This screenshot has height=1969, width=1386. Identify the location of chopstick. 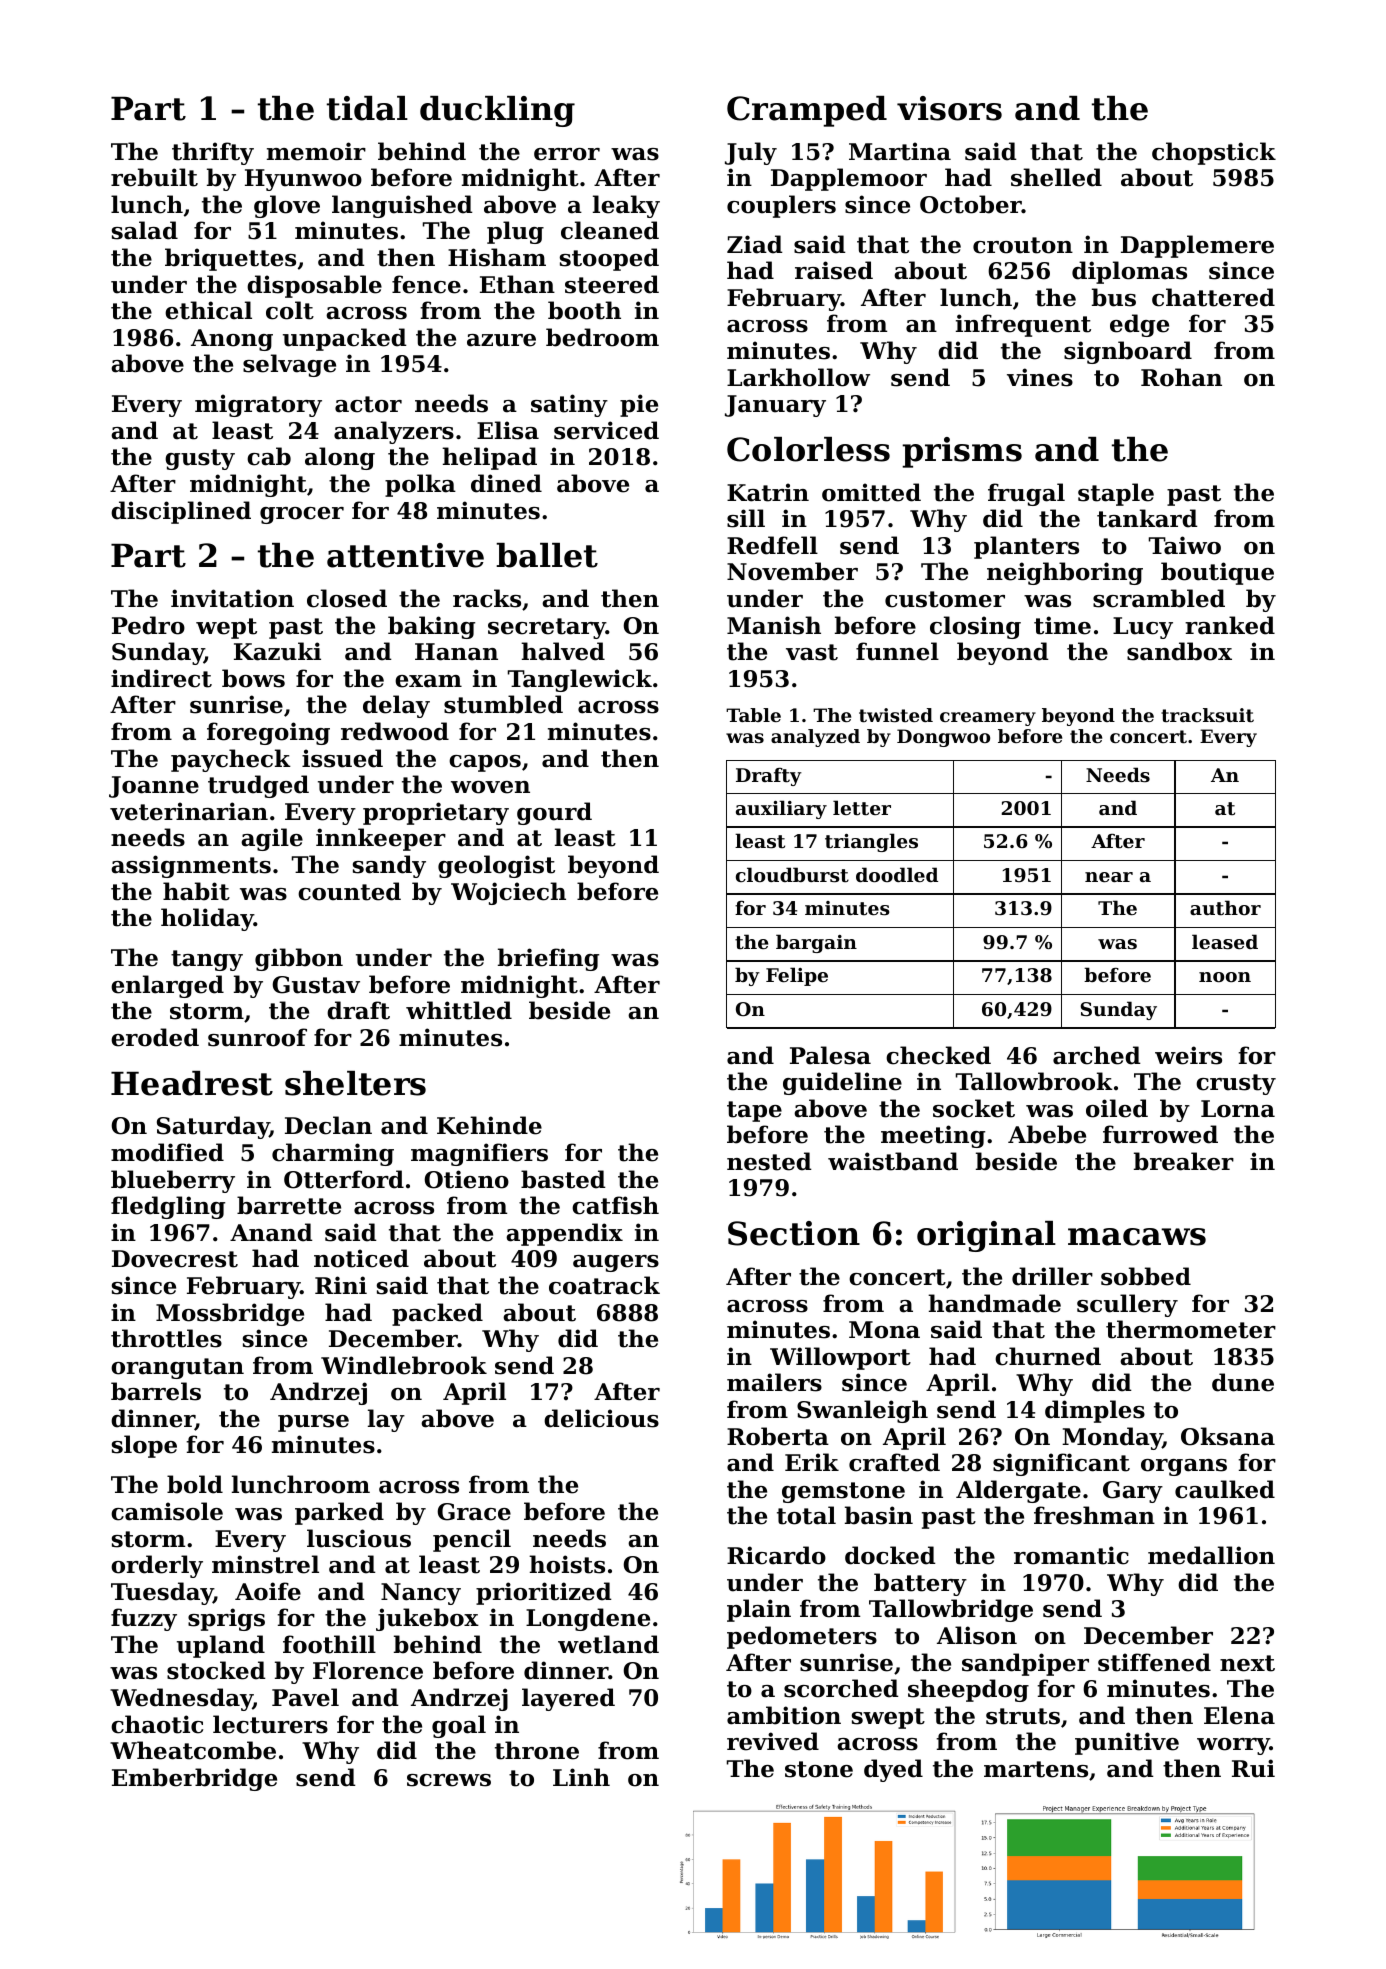
(1214, 153).
